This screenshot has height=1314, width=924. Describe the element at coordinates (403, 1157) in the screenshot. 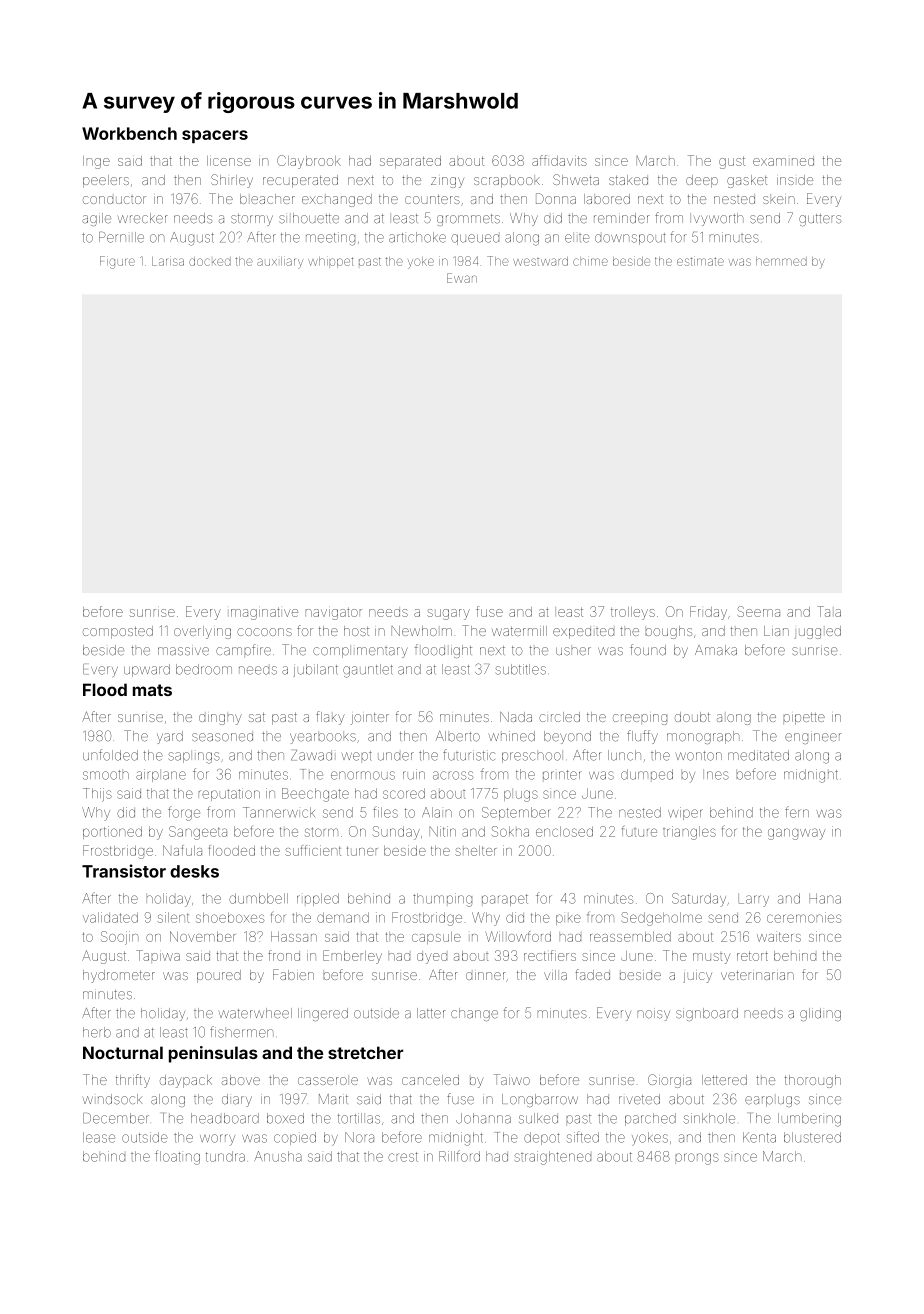

I see `crest` at that location.
